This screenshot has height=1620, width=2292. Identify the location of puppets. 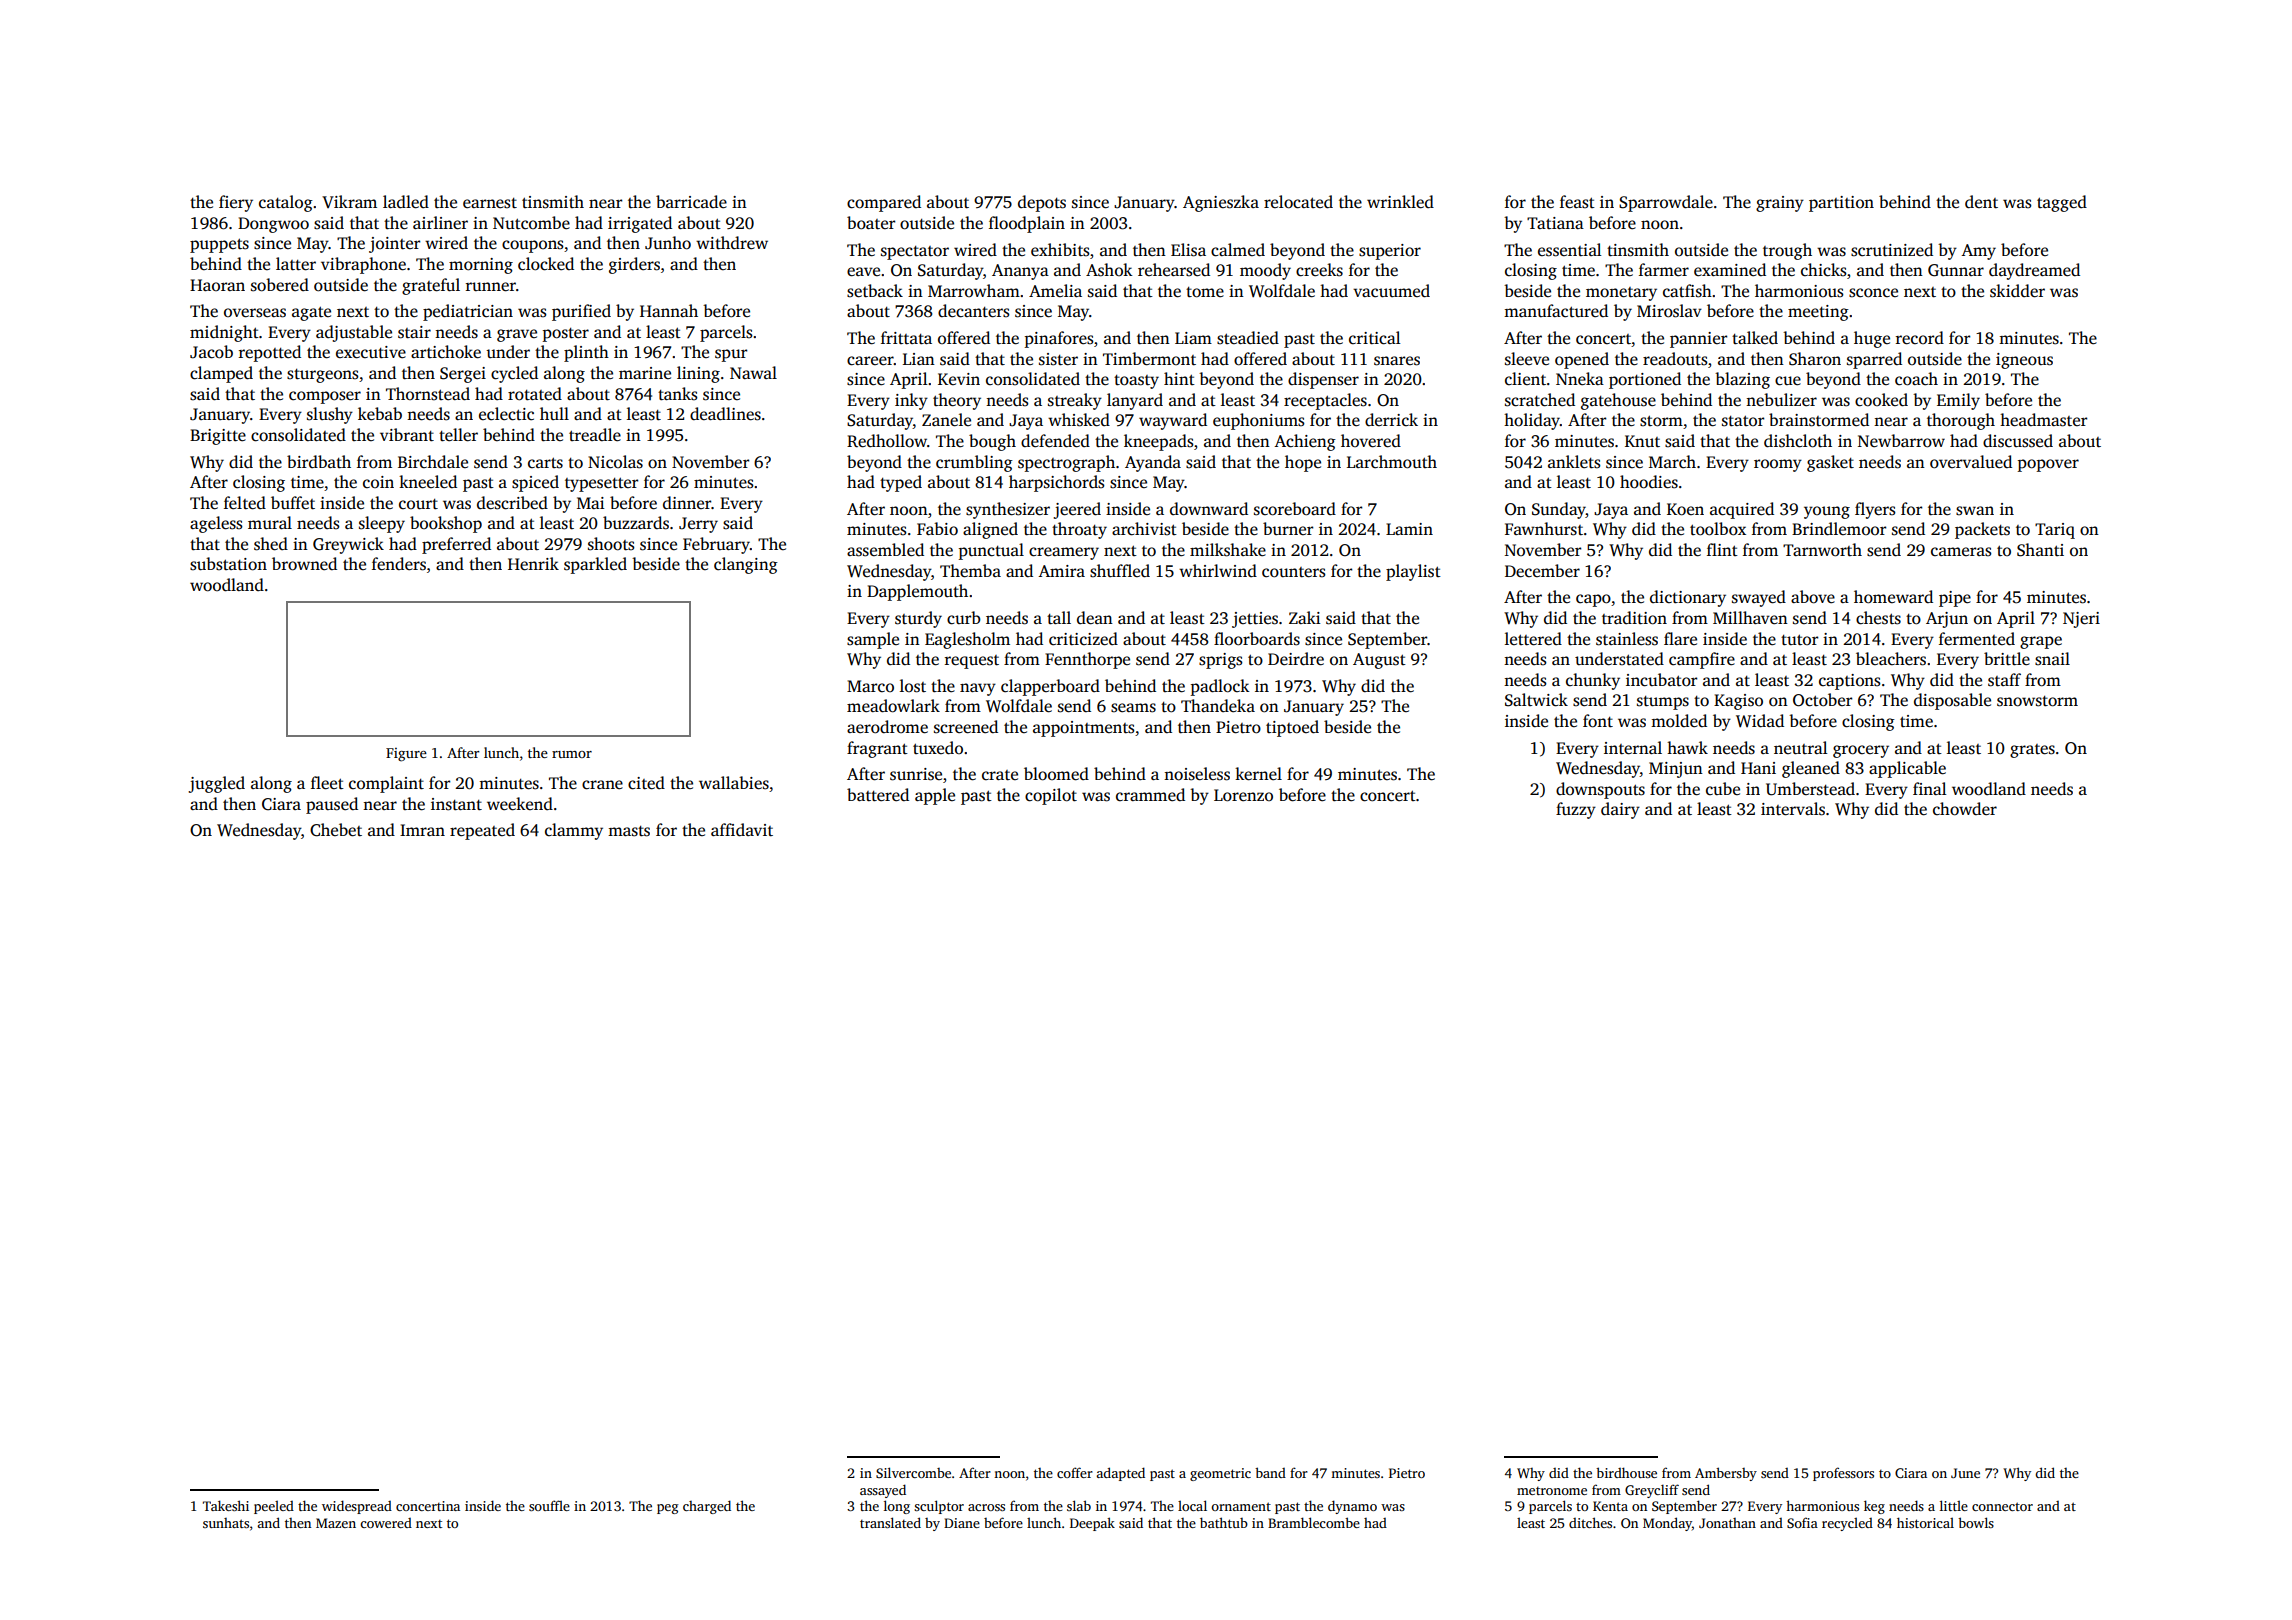
(219, 245).
